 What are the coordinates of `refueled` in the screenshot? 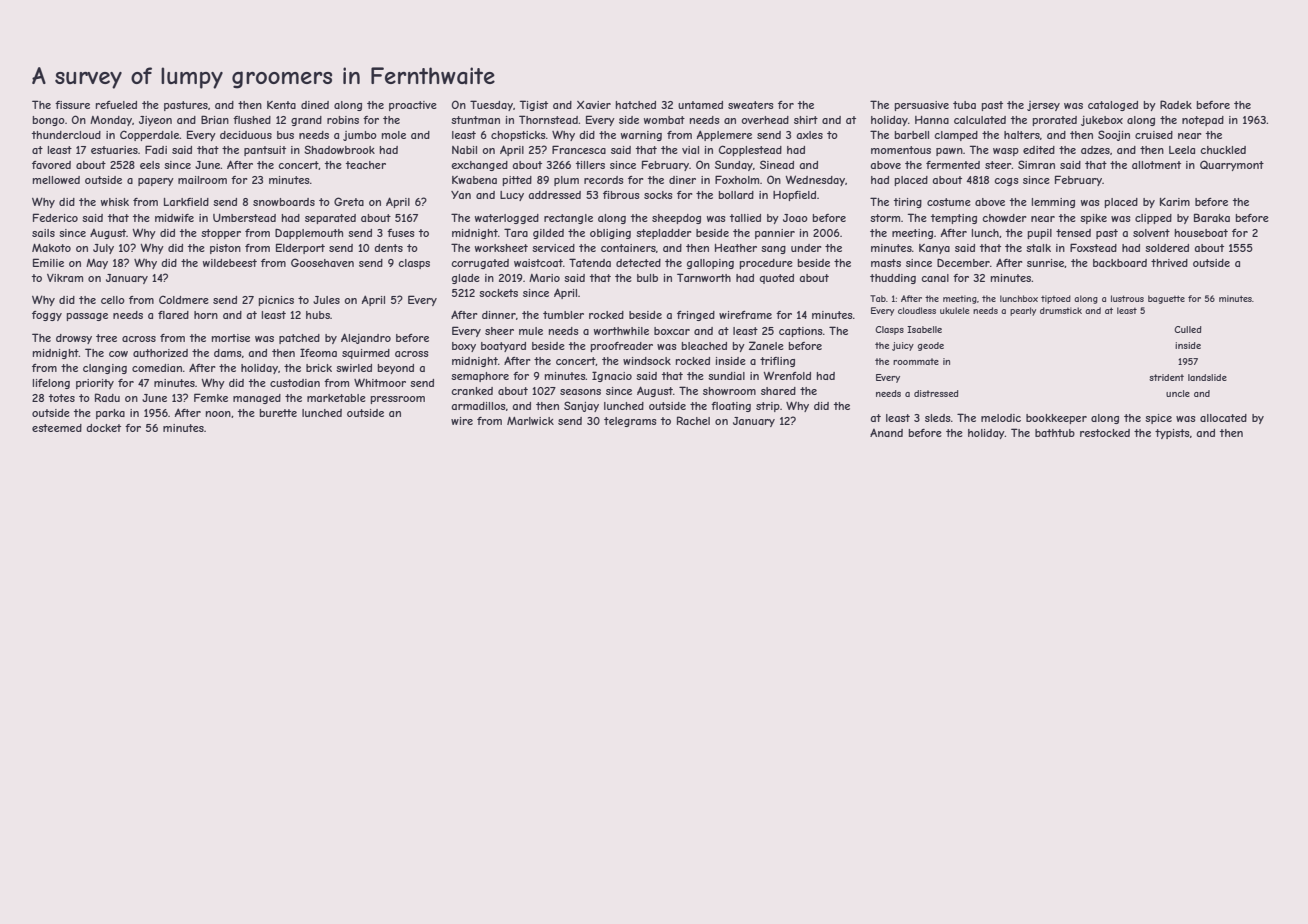 It's located at (116, 105).
